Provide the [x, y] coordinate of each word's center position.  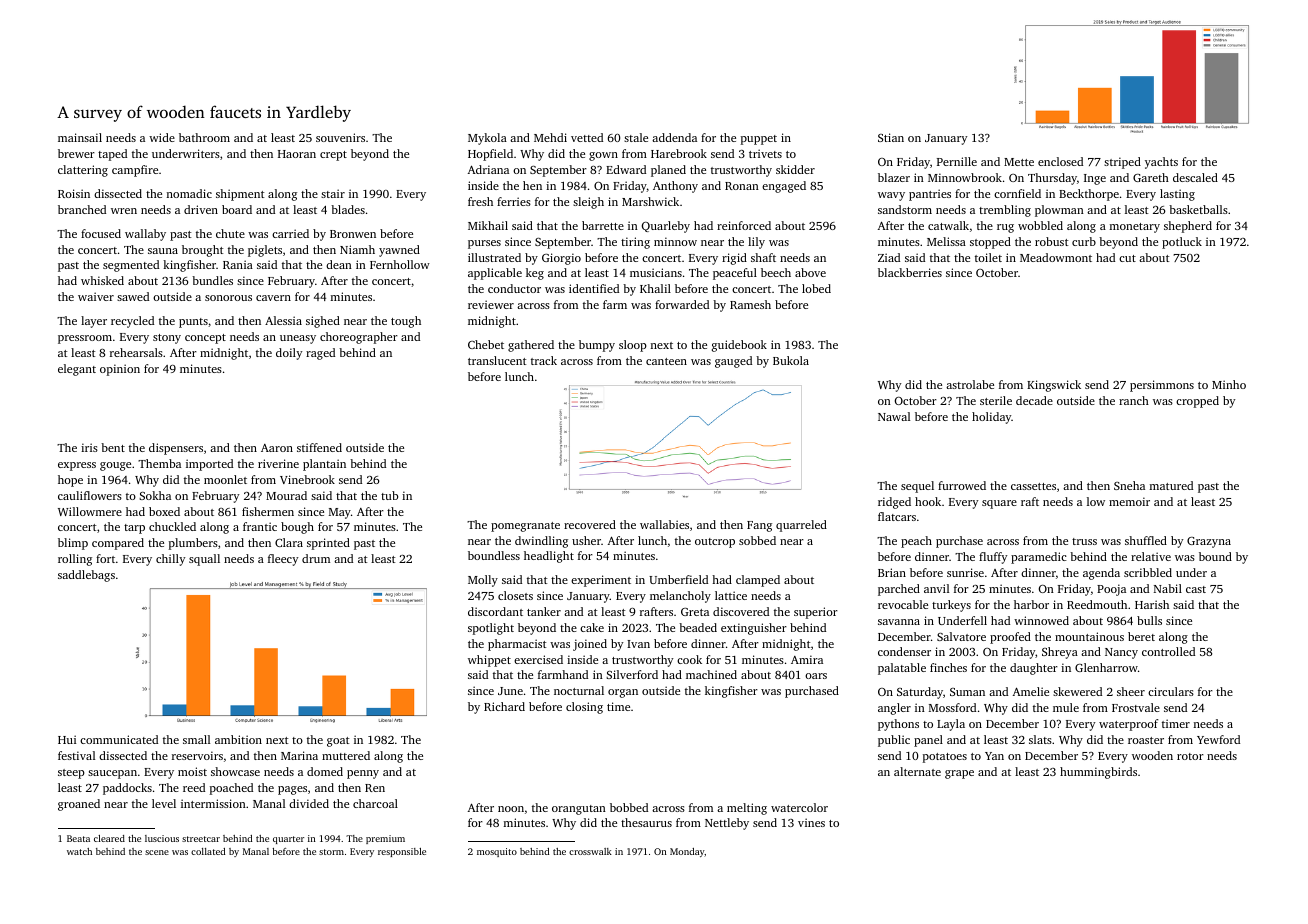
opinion [120, 370]
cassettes [1033, 486]
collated [208, 851]
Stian [891, 137]
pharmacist [517, 645]
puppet [759, 140]
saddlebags [86, 576]
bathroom [204, 137]
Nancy [1121, 653]
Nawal [894, 416]
